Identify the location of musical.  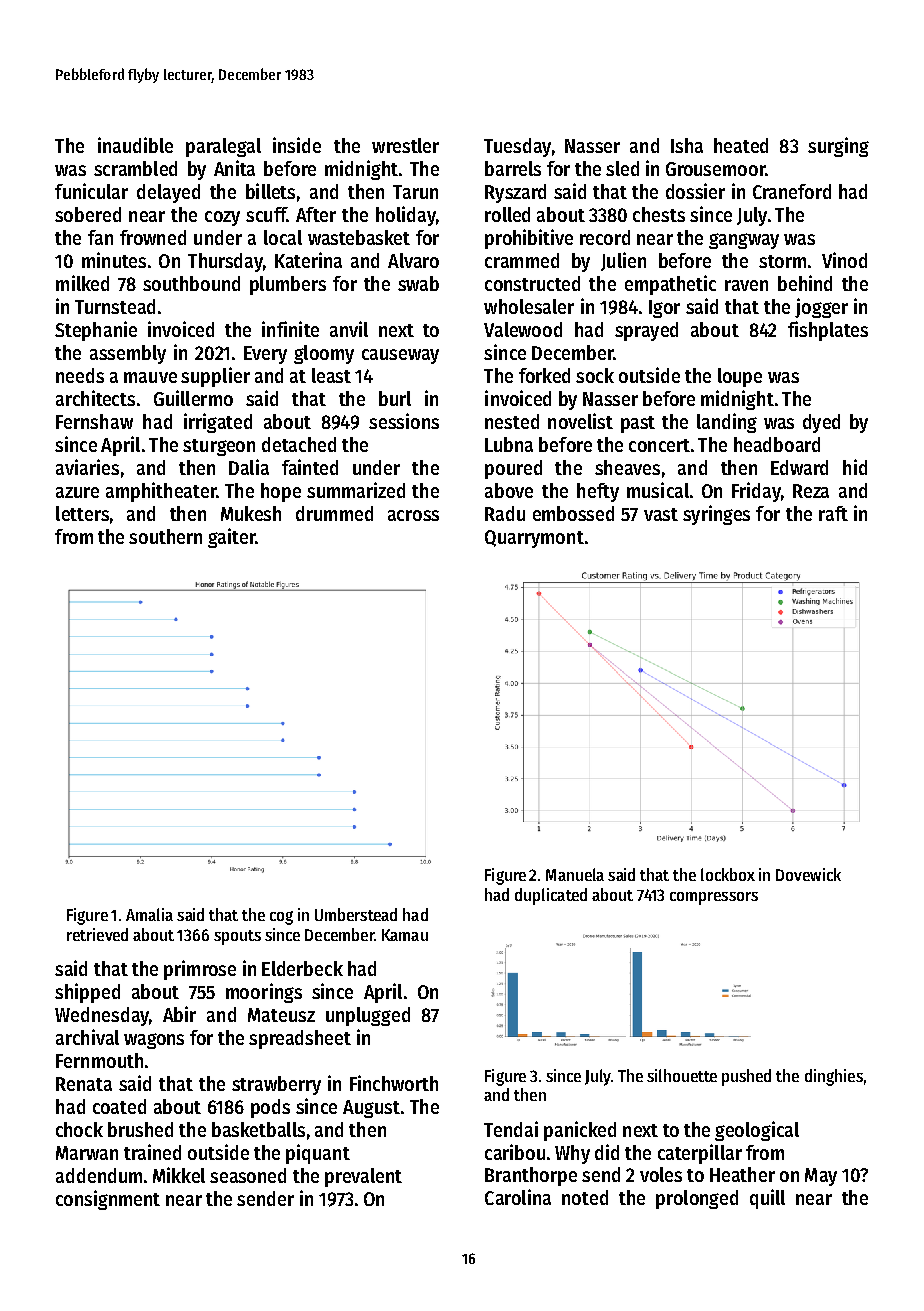
(658, 490).
